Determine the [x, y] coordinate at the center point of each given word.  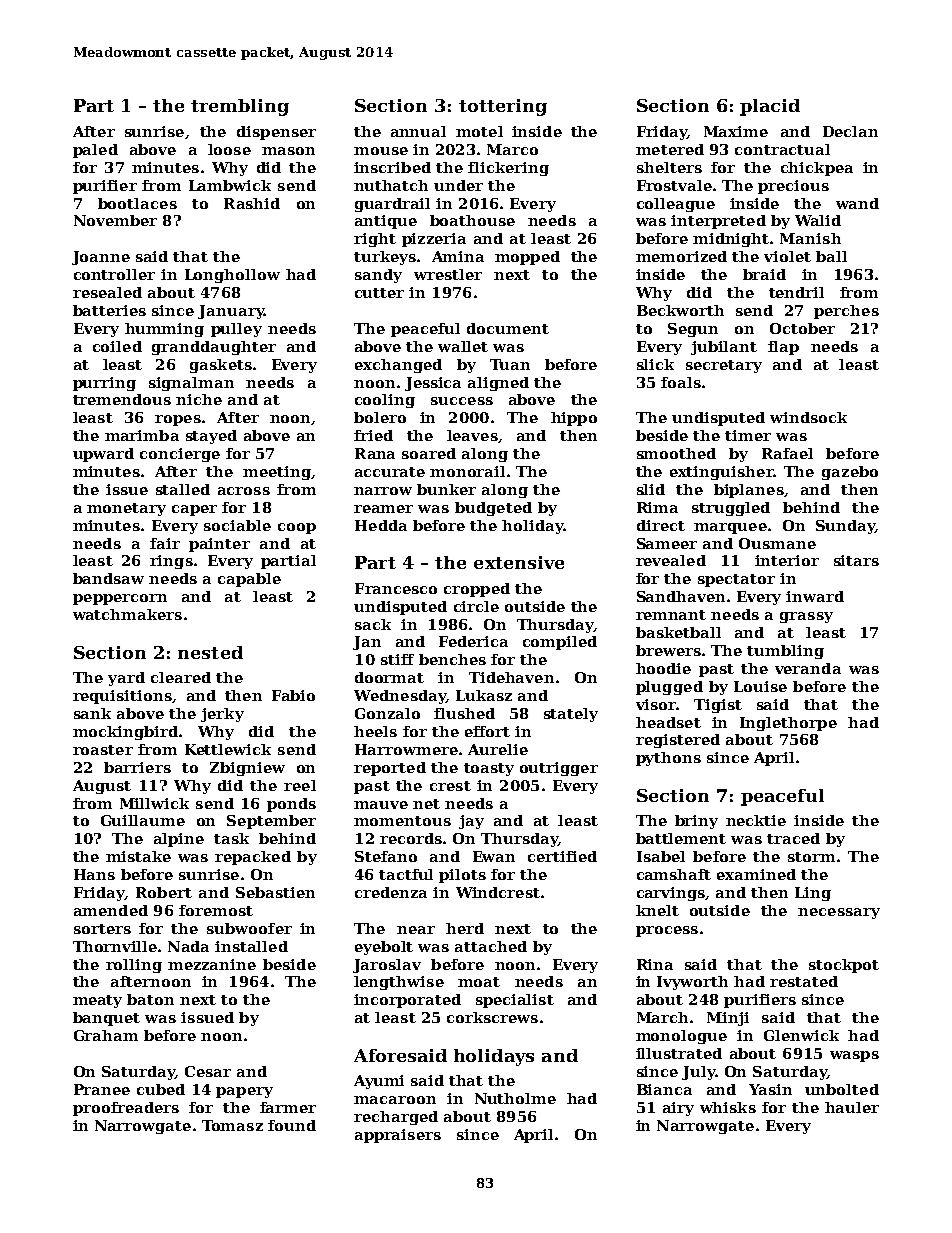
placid [770, 107]
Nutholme [515, 1098]
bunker [446, 489]
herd [465, 928]
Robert [164, 892]
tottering [503, 107]
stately [571, 715]
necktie [756, 820]
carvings [671, 894]
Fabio [293, 695]
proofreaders [126, 1109]
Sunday [845, 527]
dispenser [276, 133]
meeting [277, 473]
